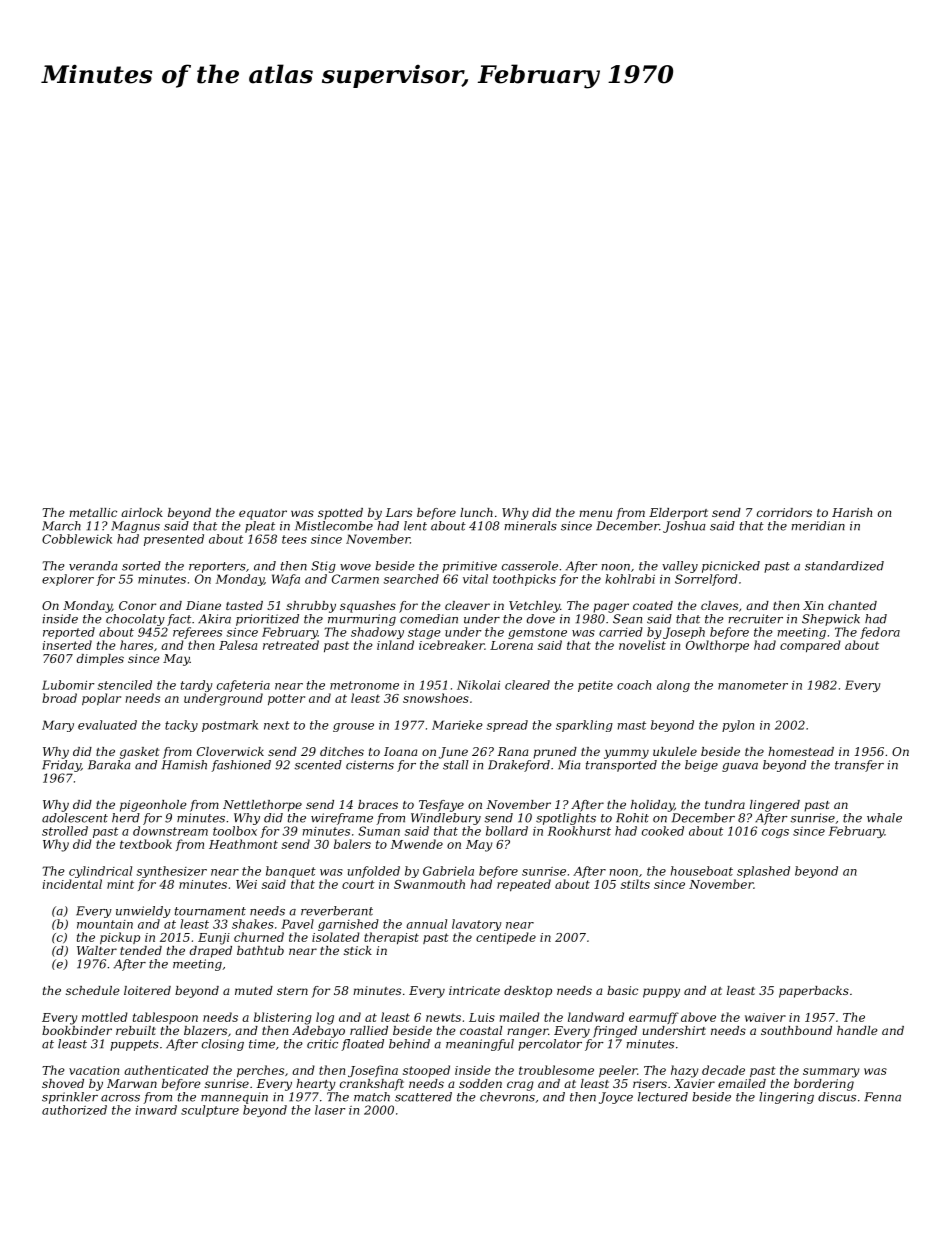  What do you see at coordinates (436, 698) in the page?
I see `snowshoes` at bounding box center [436, 698].
